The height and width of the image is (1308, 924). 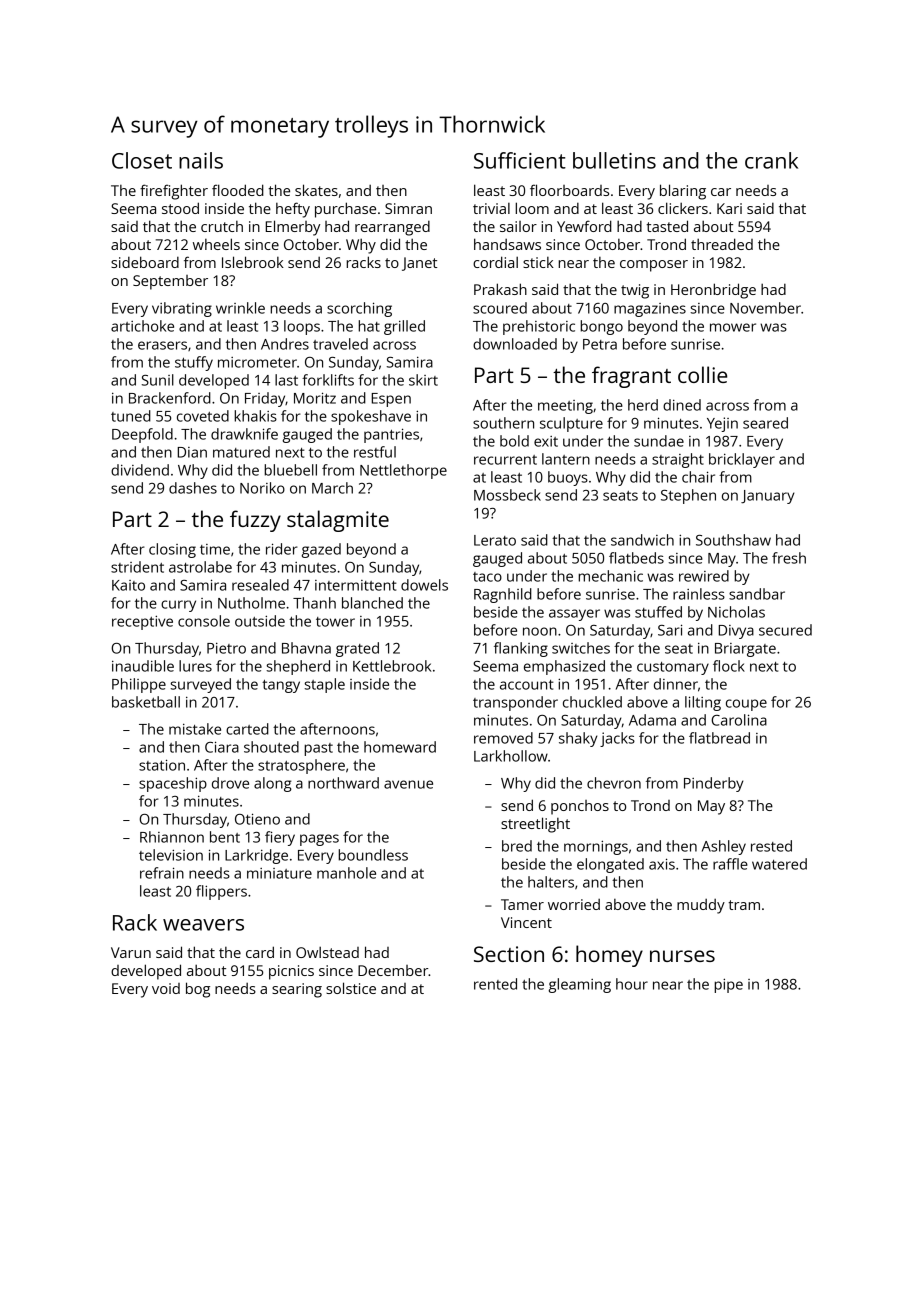 What do you see at coordinates (683, 192) in the image?
I see `blaring` at bounding box center [683, 192].
